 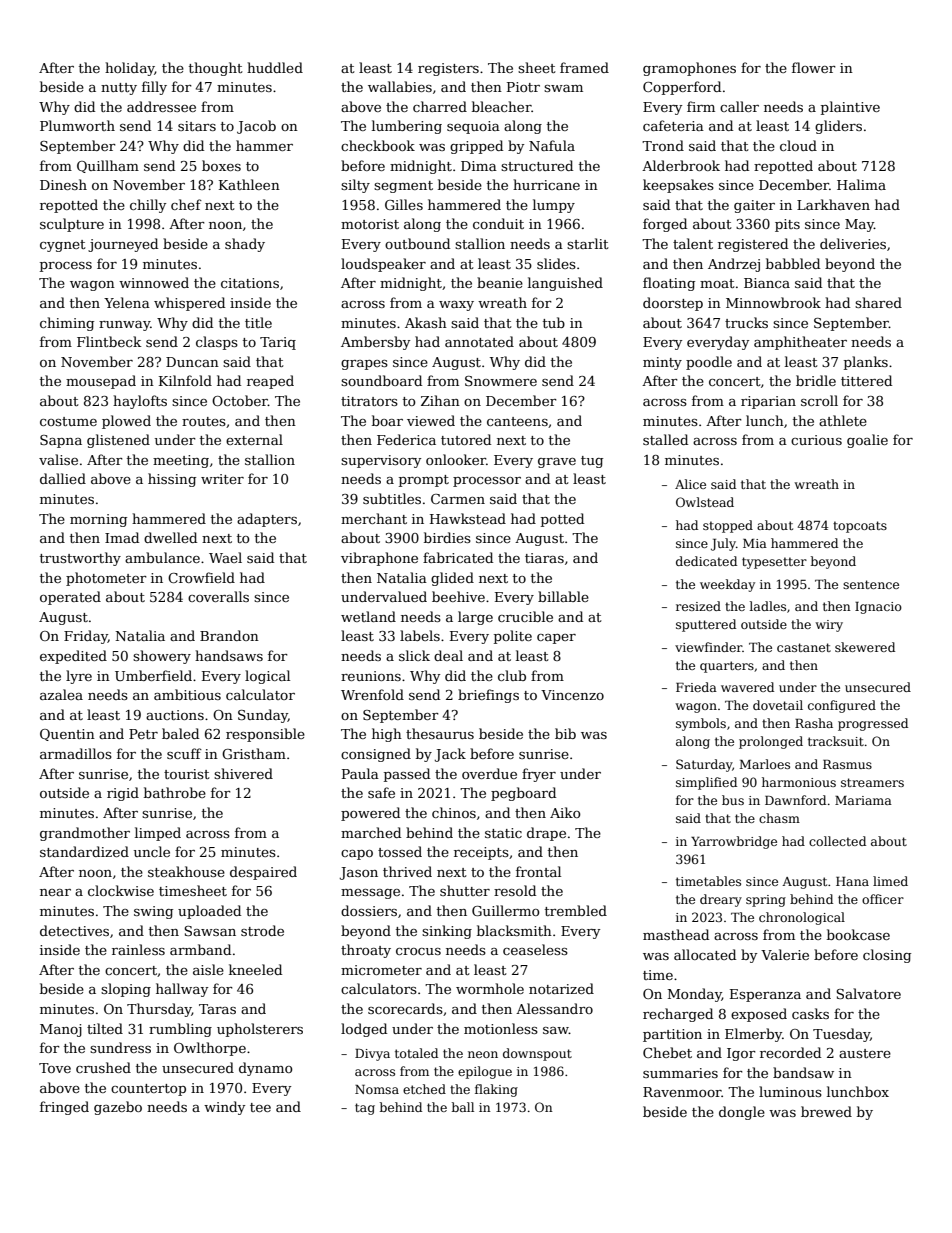 I want to click on Mia, so click(x=755, y=543).
